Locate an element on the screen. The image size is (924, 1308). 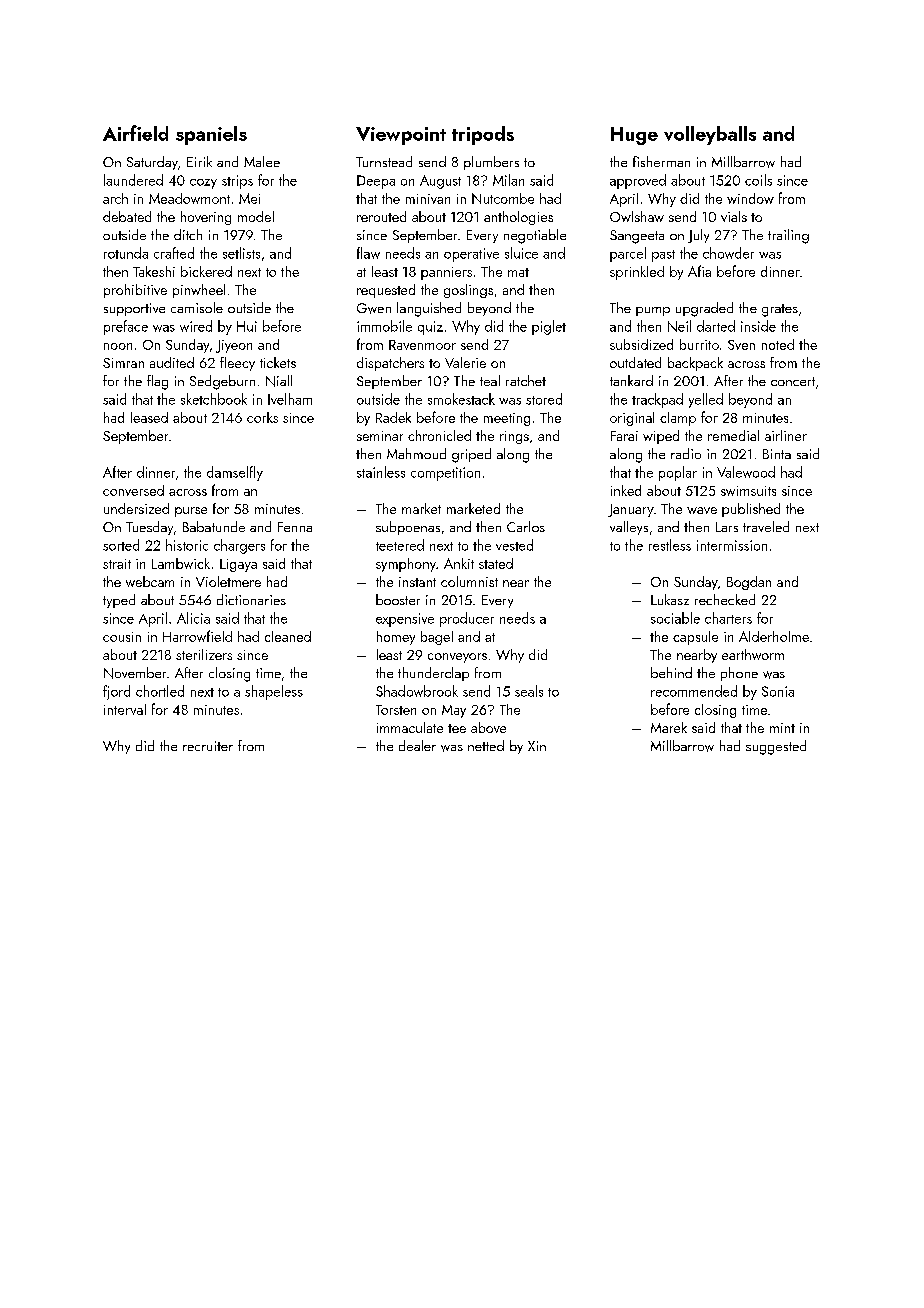
typed is located at coordinates (119, 601).
